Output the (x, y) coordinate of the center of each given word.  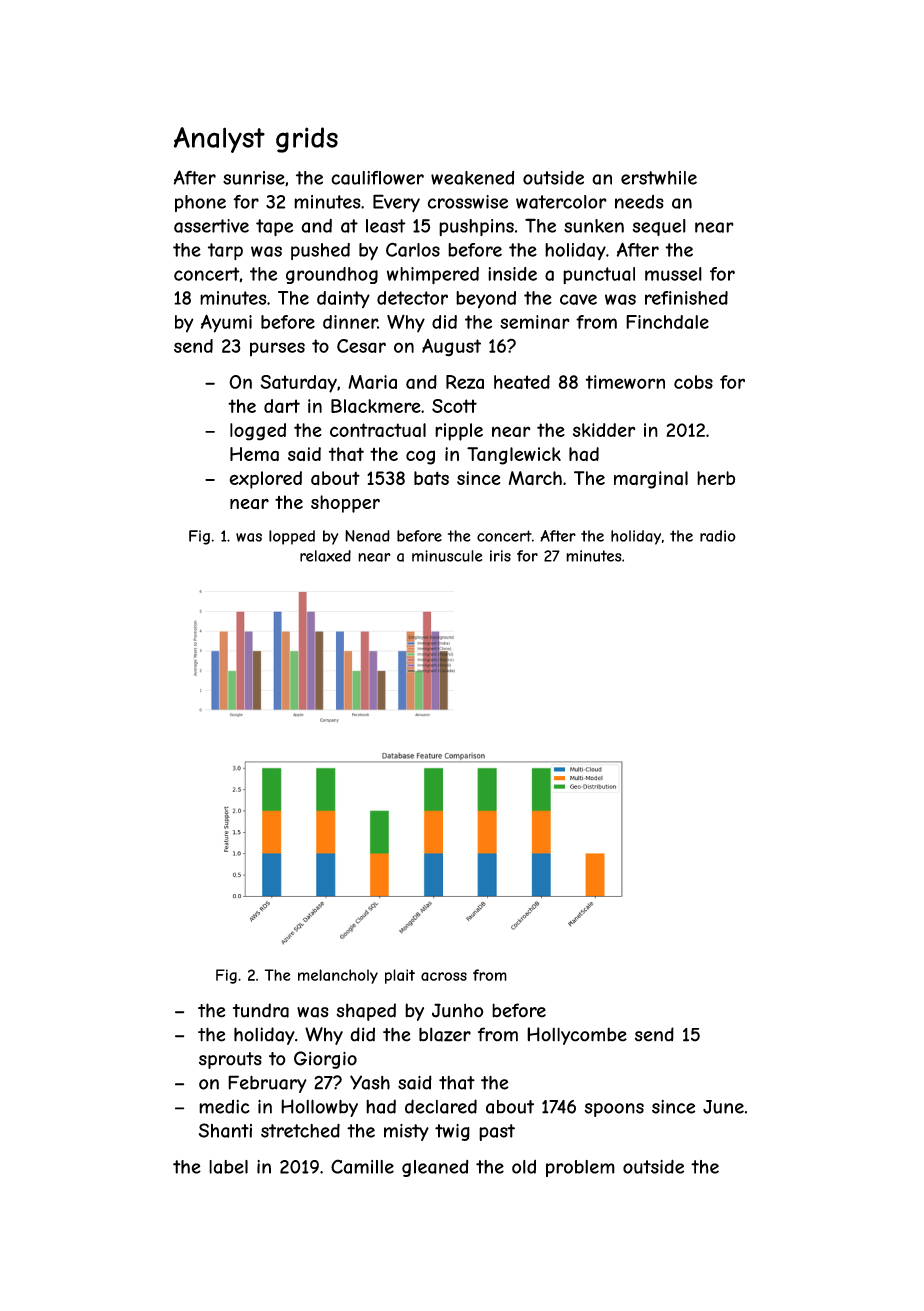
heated (522, 382)
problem (580, 1168)
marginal (651, 480)
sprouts (230, 1060)
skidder (604, 430)
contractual (378, 430)
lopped (292, 537)
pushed (320, 251)
